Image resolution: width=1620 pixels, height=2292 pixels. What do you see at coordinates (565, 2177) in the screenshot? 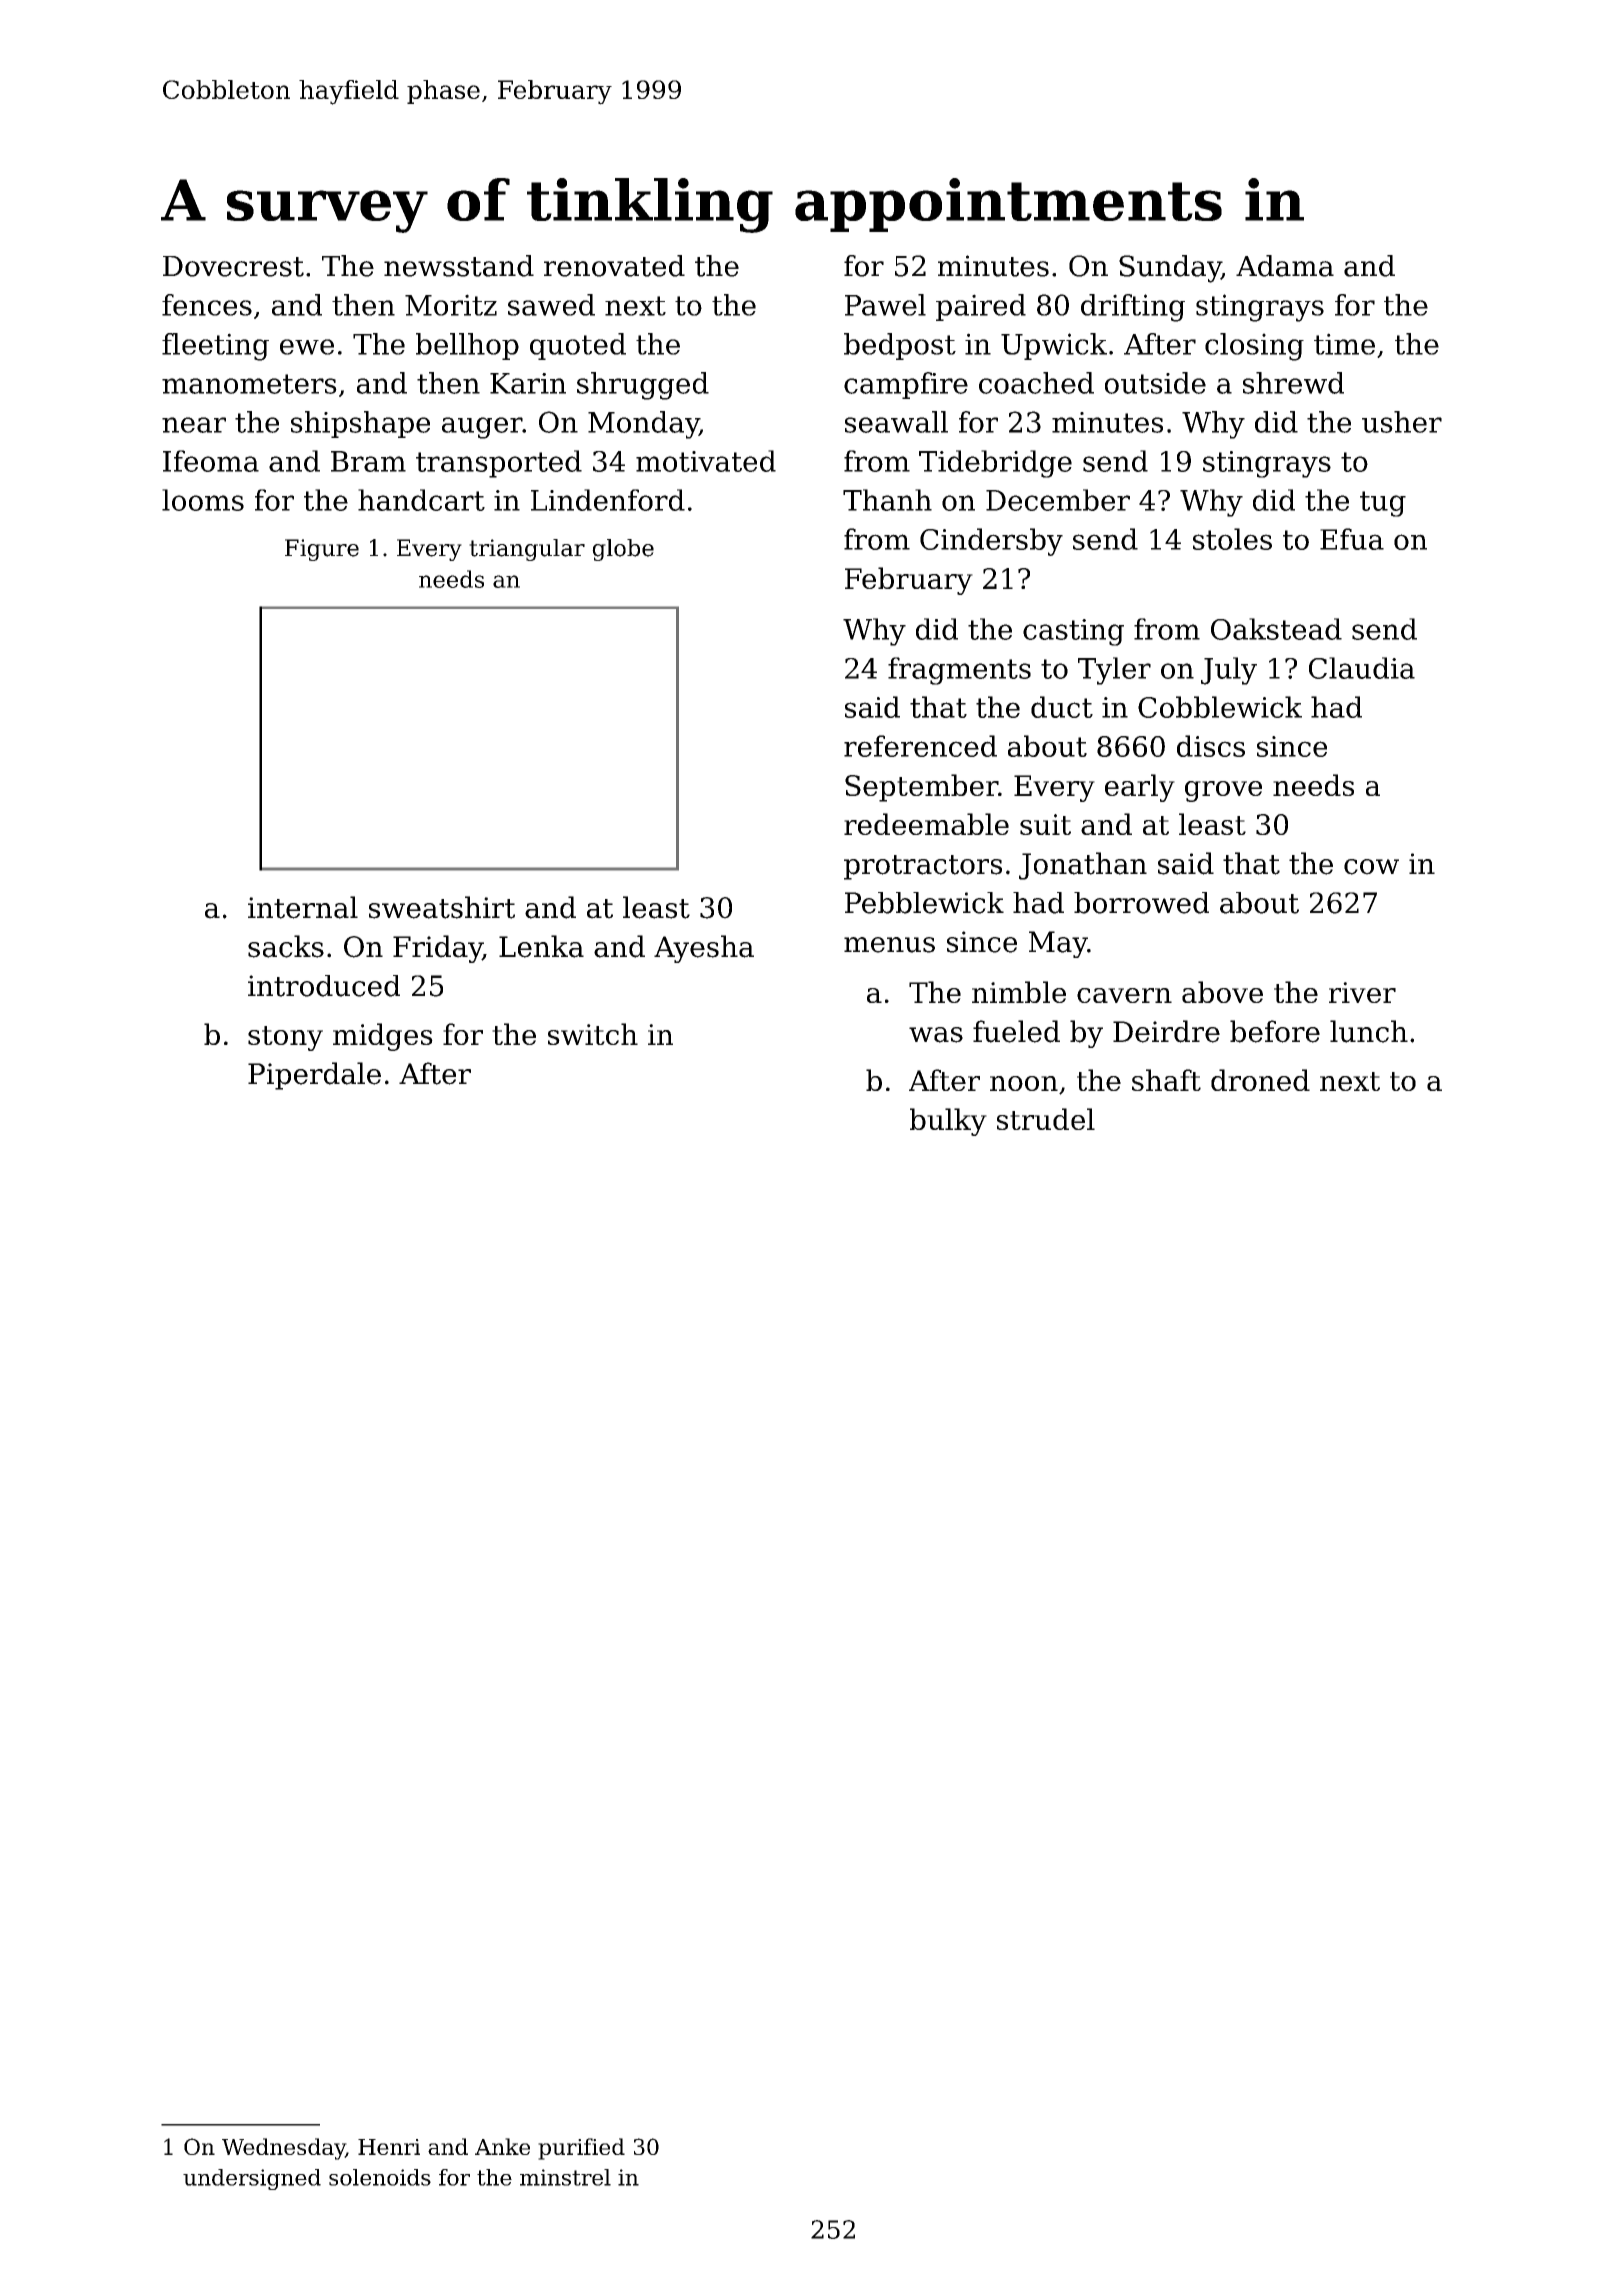
I see `minstrel` at bounding box center [565, 2177].
